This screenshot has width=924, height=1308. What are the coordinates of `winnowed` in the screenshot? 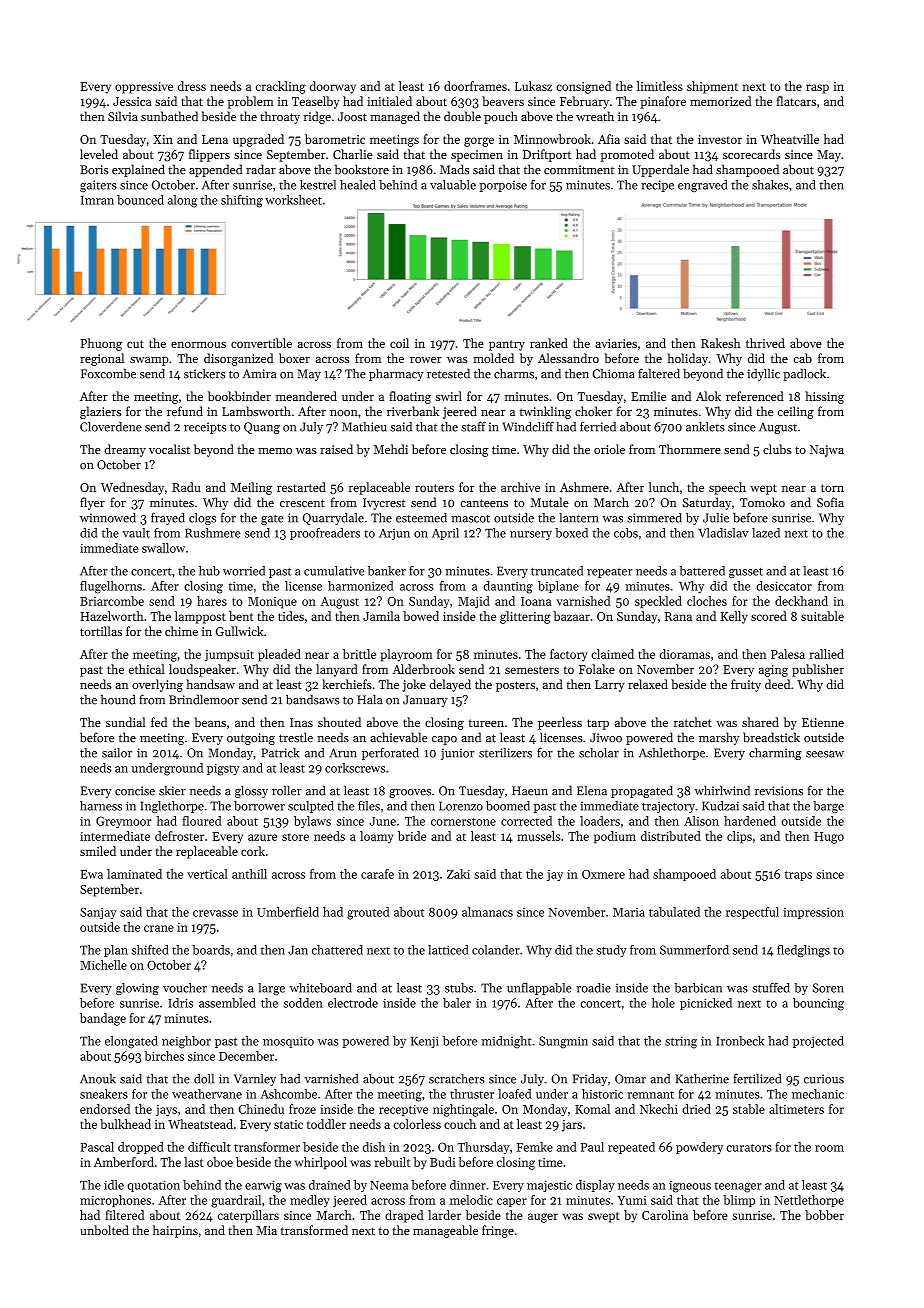 It's located at (108, 518).
